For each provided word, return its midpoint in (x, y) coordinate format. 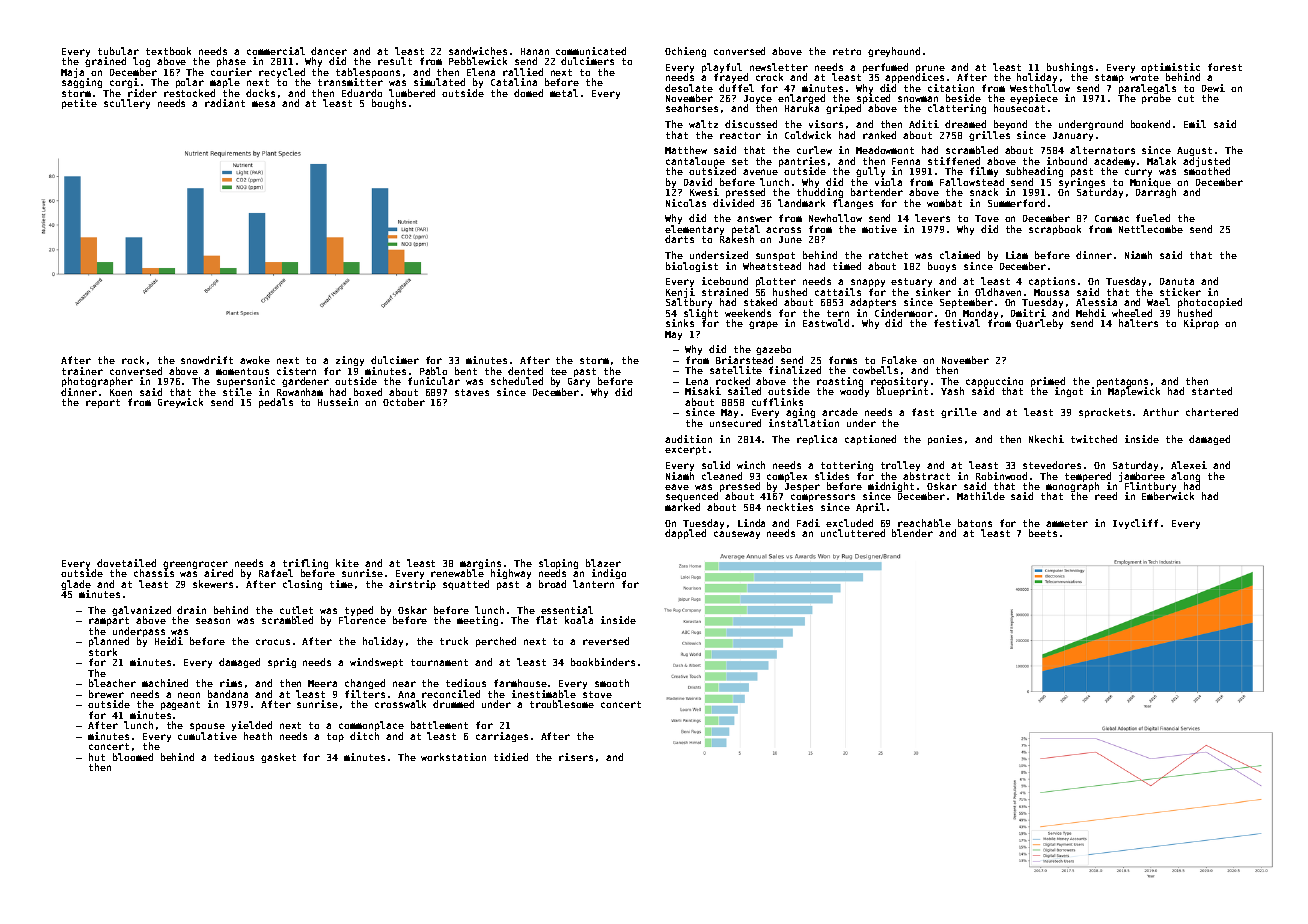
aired (218, 573)
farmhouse (520, 683)
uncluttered (853, 533)
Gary (579, 382)
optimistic (1170, 68)
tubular (118, 51)
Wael (1158, 302)
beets (1043, 533)
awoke (255, 360)
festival (957, 323)
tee (559, 371)
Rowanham (300, 392)
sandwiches (478, 51)
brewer (106, 694)
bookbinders (603, 662)
